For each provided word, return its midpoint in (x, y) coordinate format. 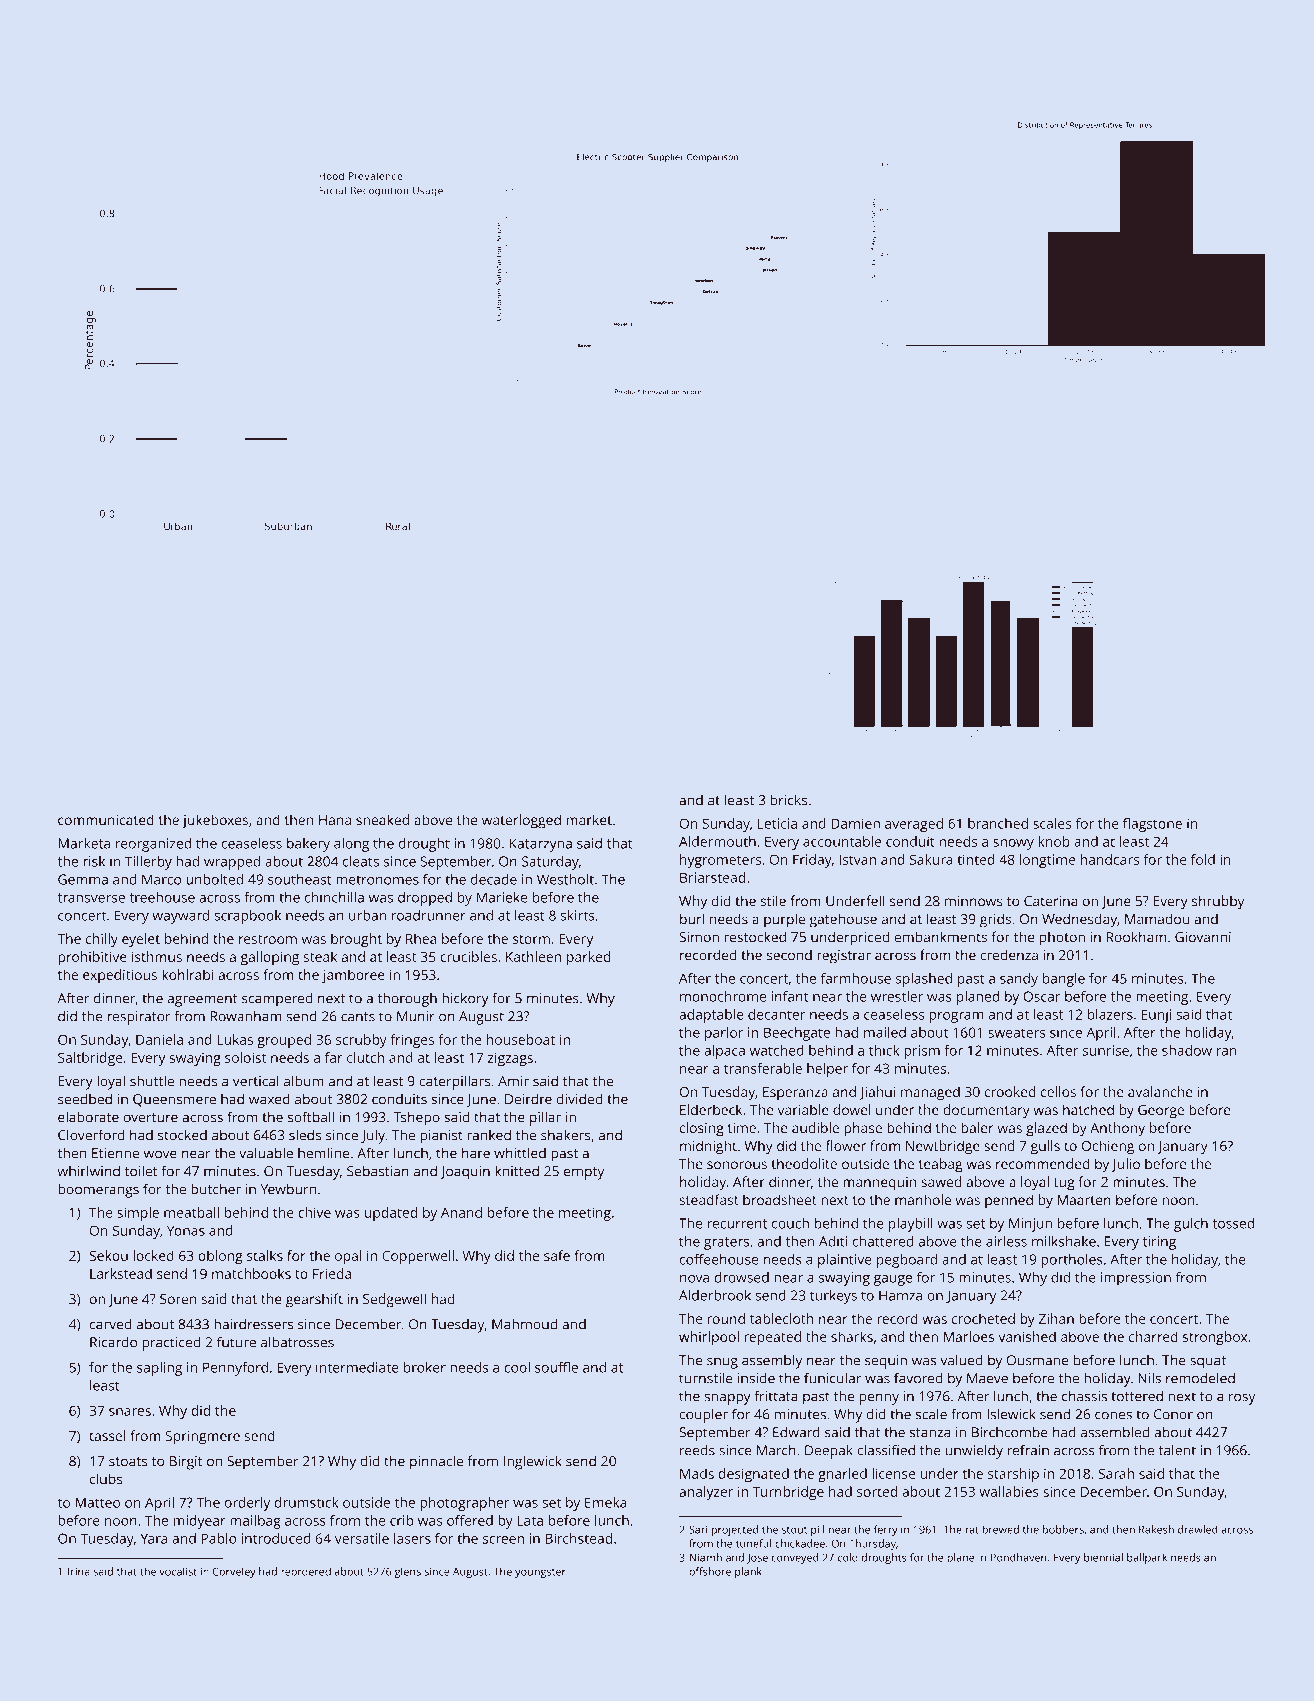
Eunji (1156, 1016)
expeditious (120, 976)
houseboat (521, 1039)
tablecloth (781, 1318)
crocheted (983, 1318)
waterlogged (521, 821)
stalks (265, 1255)
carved (111, 1324)
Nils (1149, 1378)
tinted (976, 859)
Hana (335, 820)
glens (408, 1572)
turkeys (833, 1297)
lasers (412, 1538)
